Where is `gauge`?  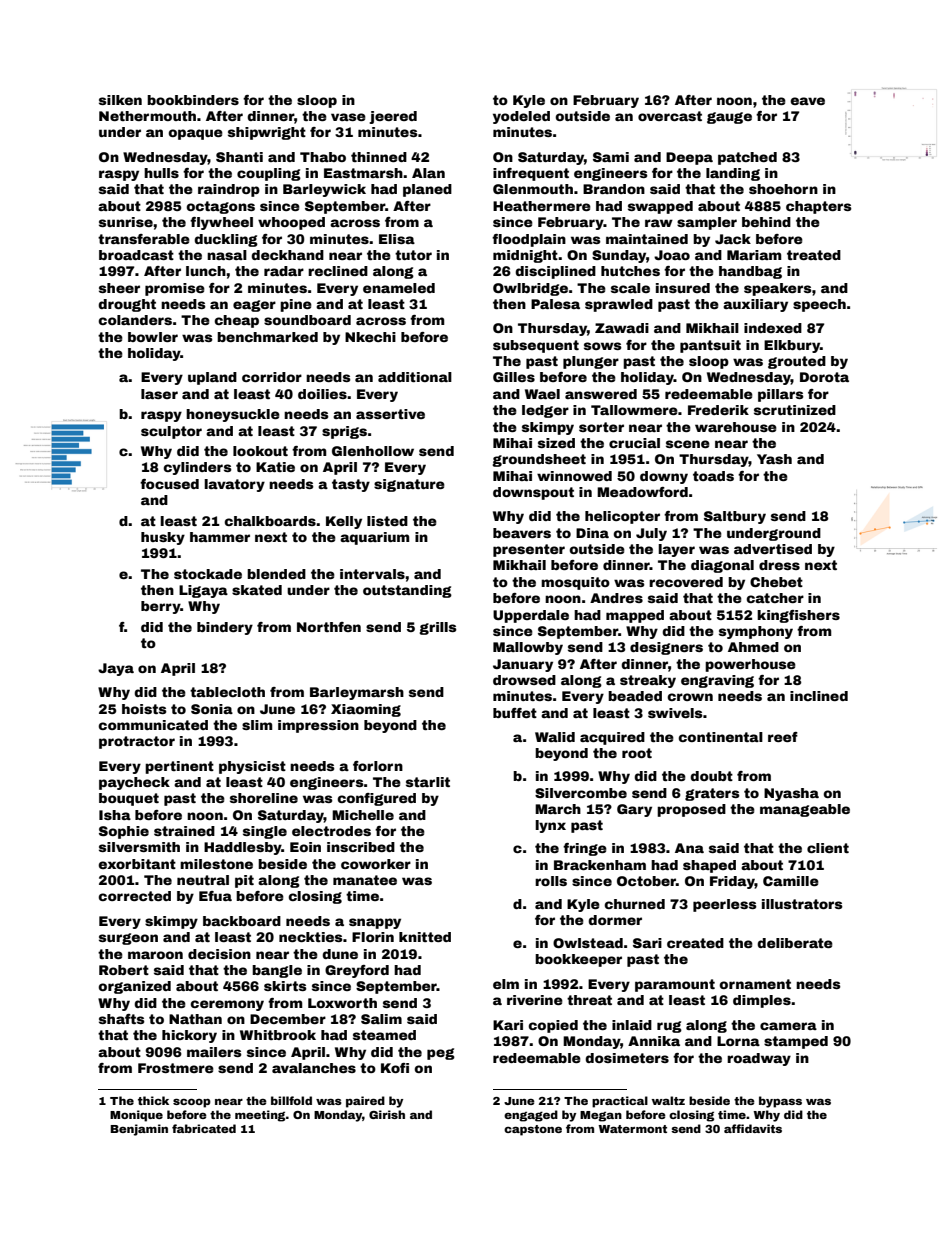
gauge is located at coordinates (729, 118).
